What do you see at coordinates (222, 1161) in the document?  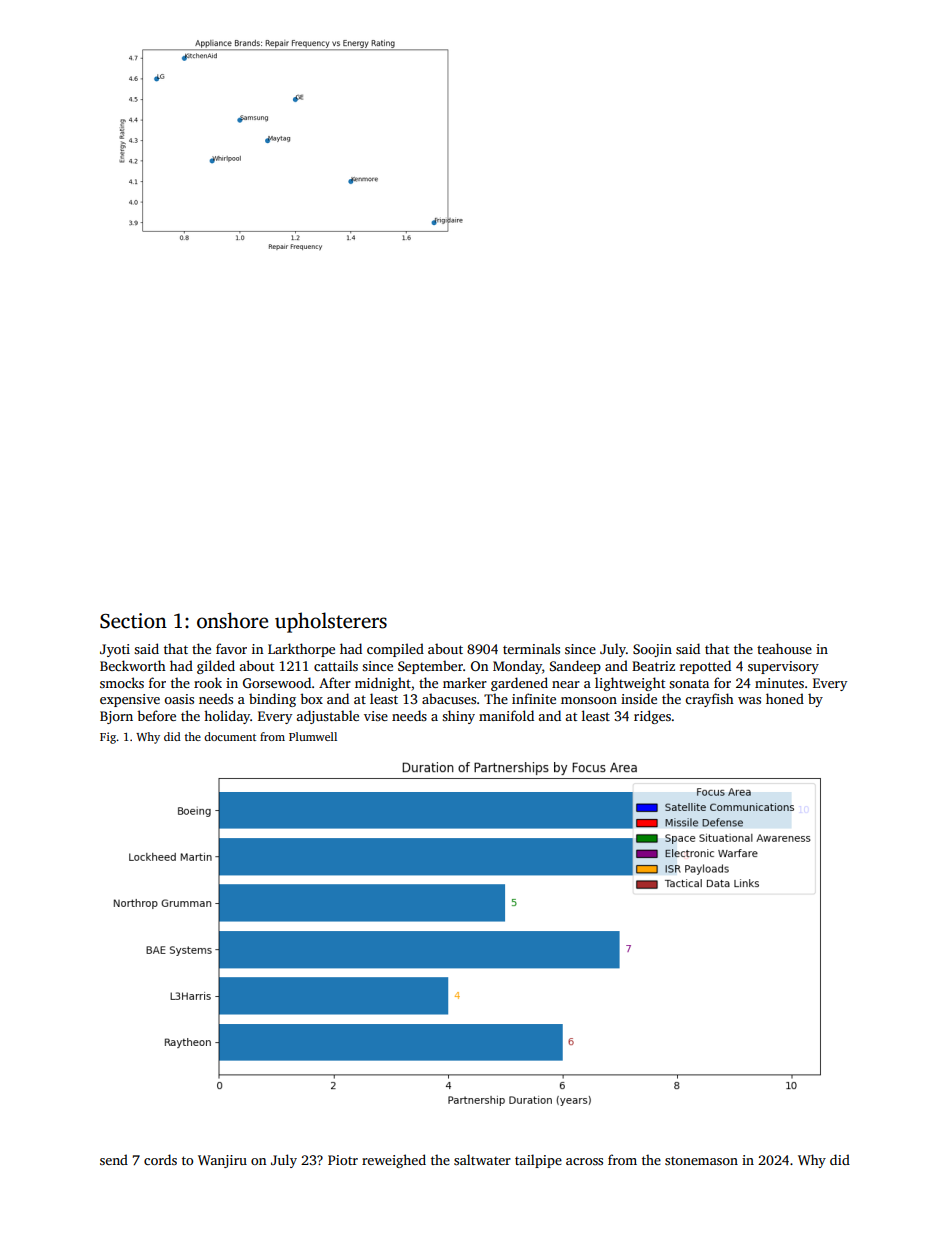 I see `Wanjiru` at bounding box center [222, 1161].
